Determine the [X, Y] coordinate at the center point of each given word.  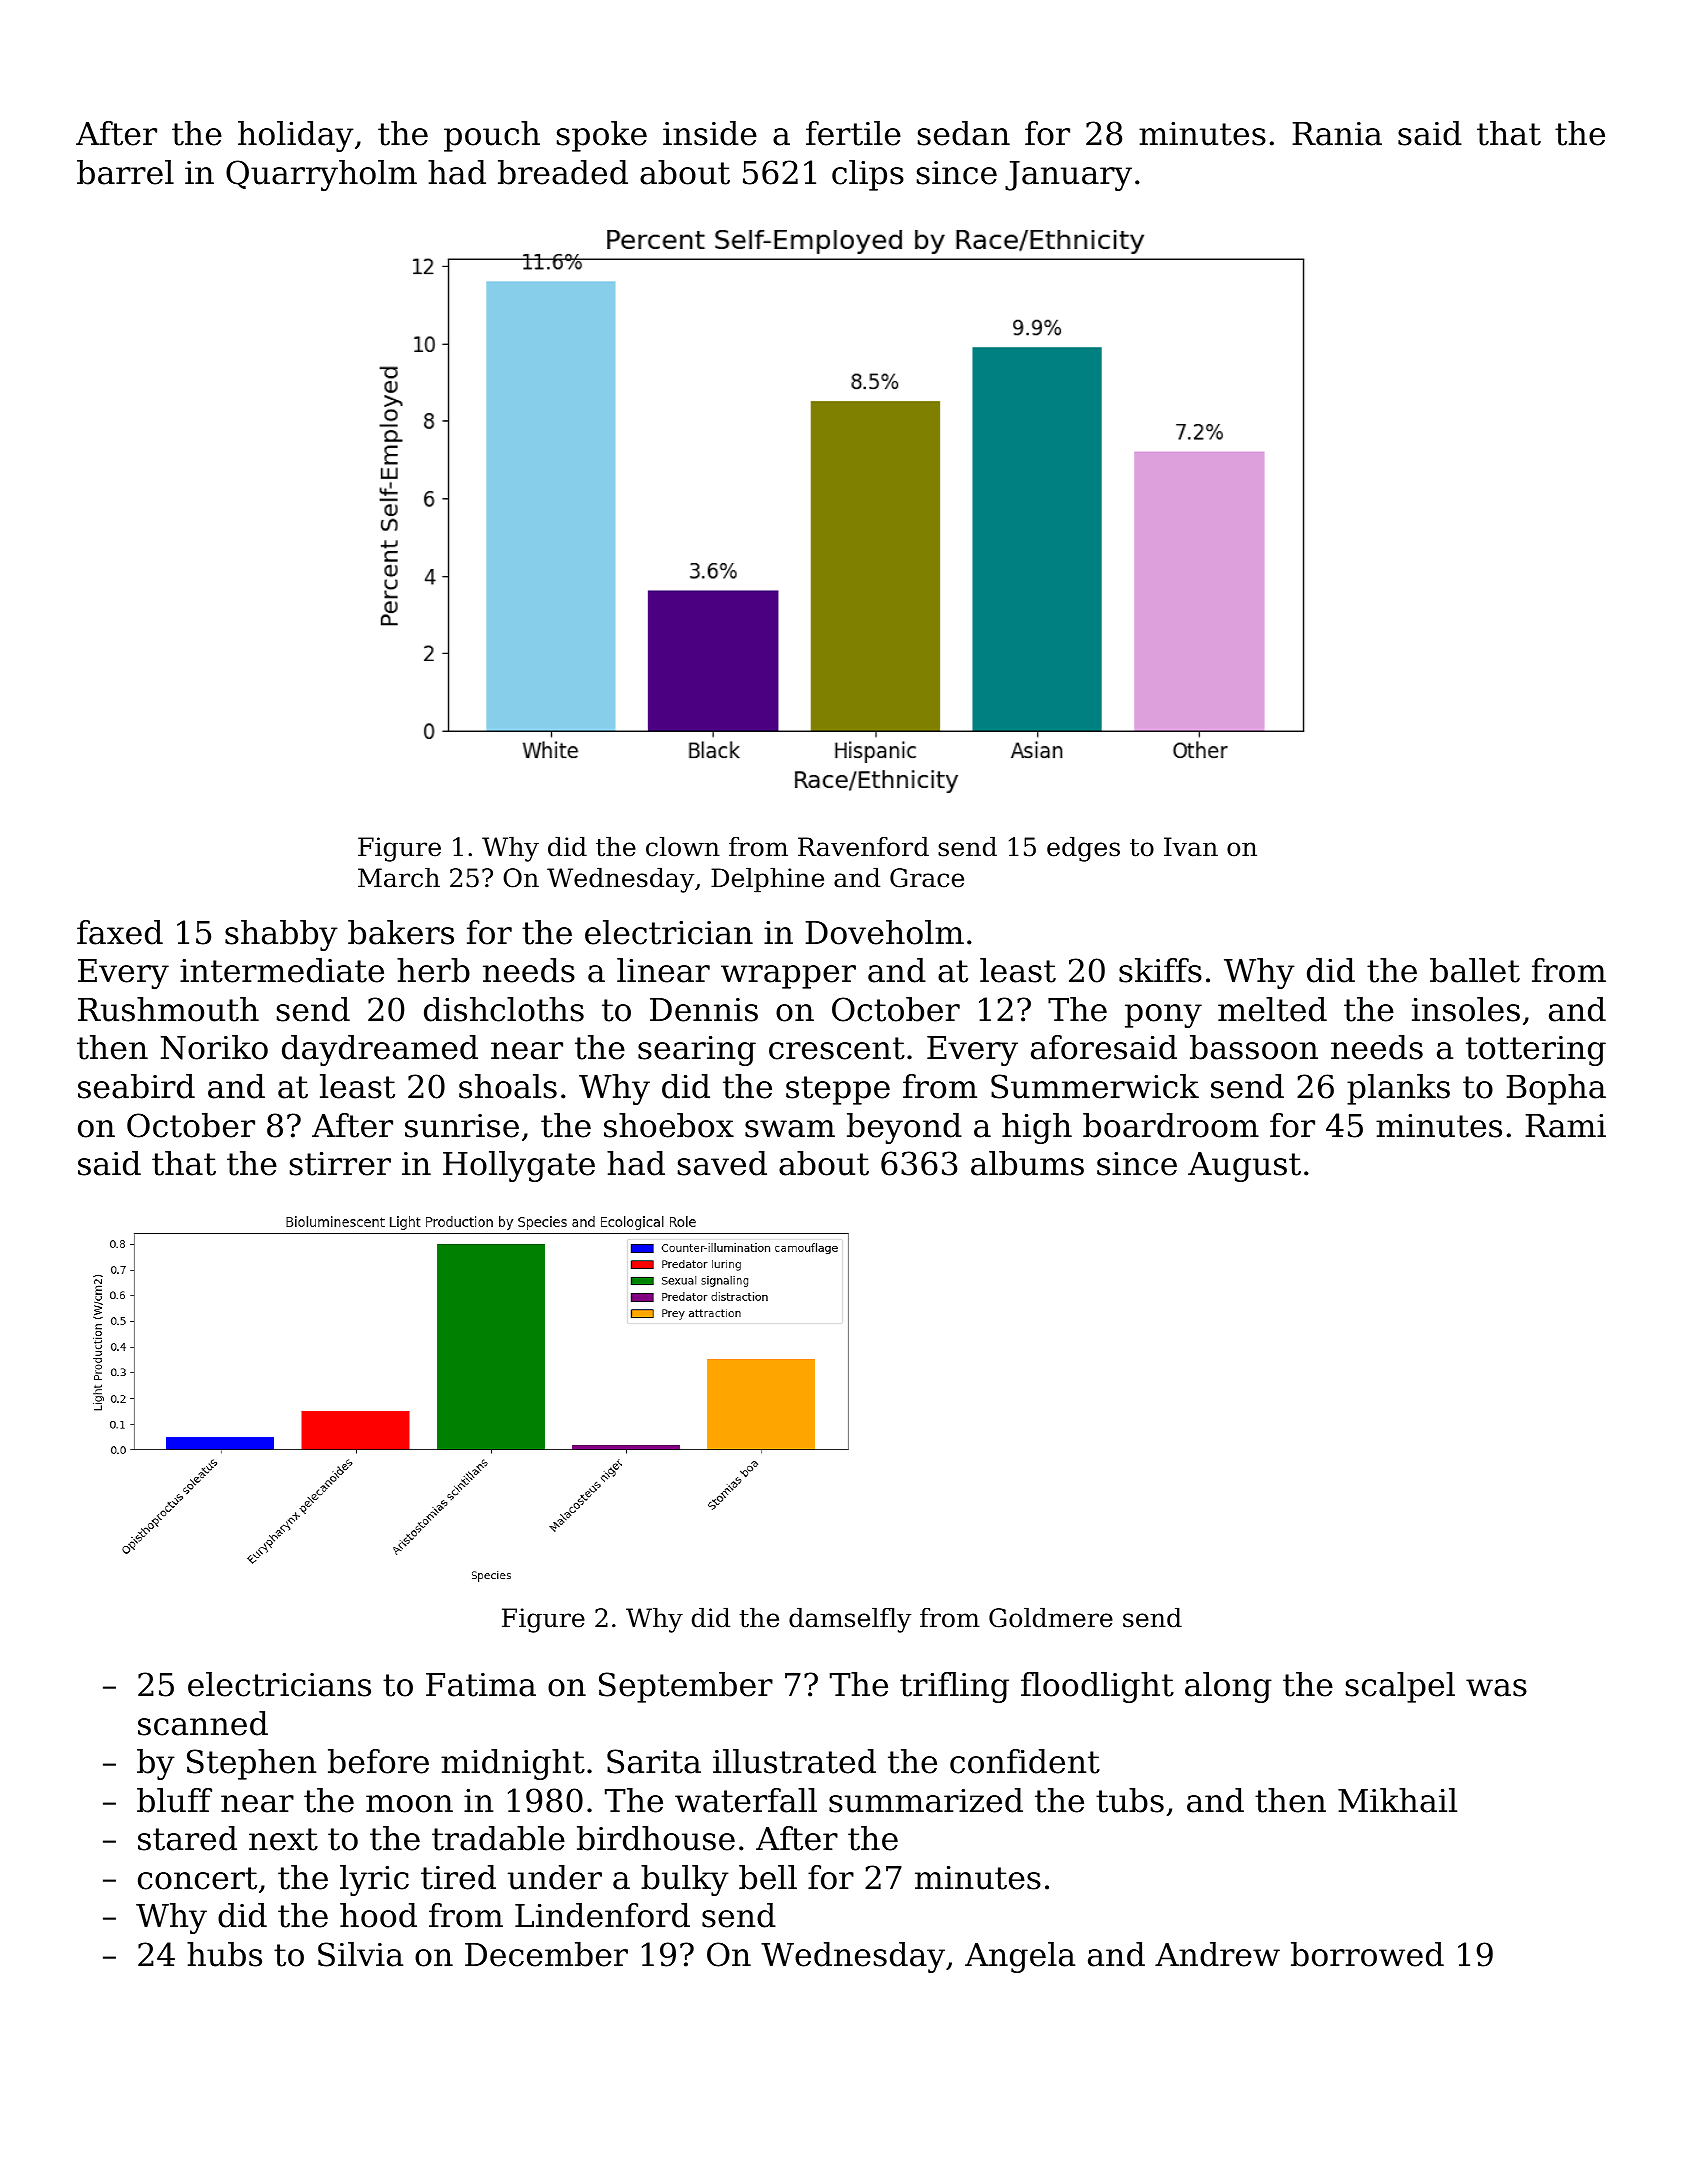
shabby [281, 935]
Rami [1565, 1126]
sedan [964, 133]
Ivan [1191, 847]
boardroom [1171, 1125]
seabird [136, 1086]
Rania [1337, 134]
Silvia [360, 1954]
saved [722, 1163]
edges [1083, 849]
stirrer [340, 1164]
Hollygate [519, 1166]
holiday [296, 136]
